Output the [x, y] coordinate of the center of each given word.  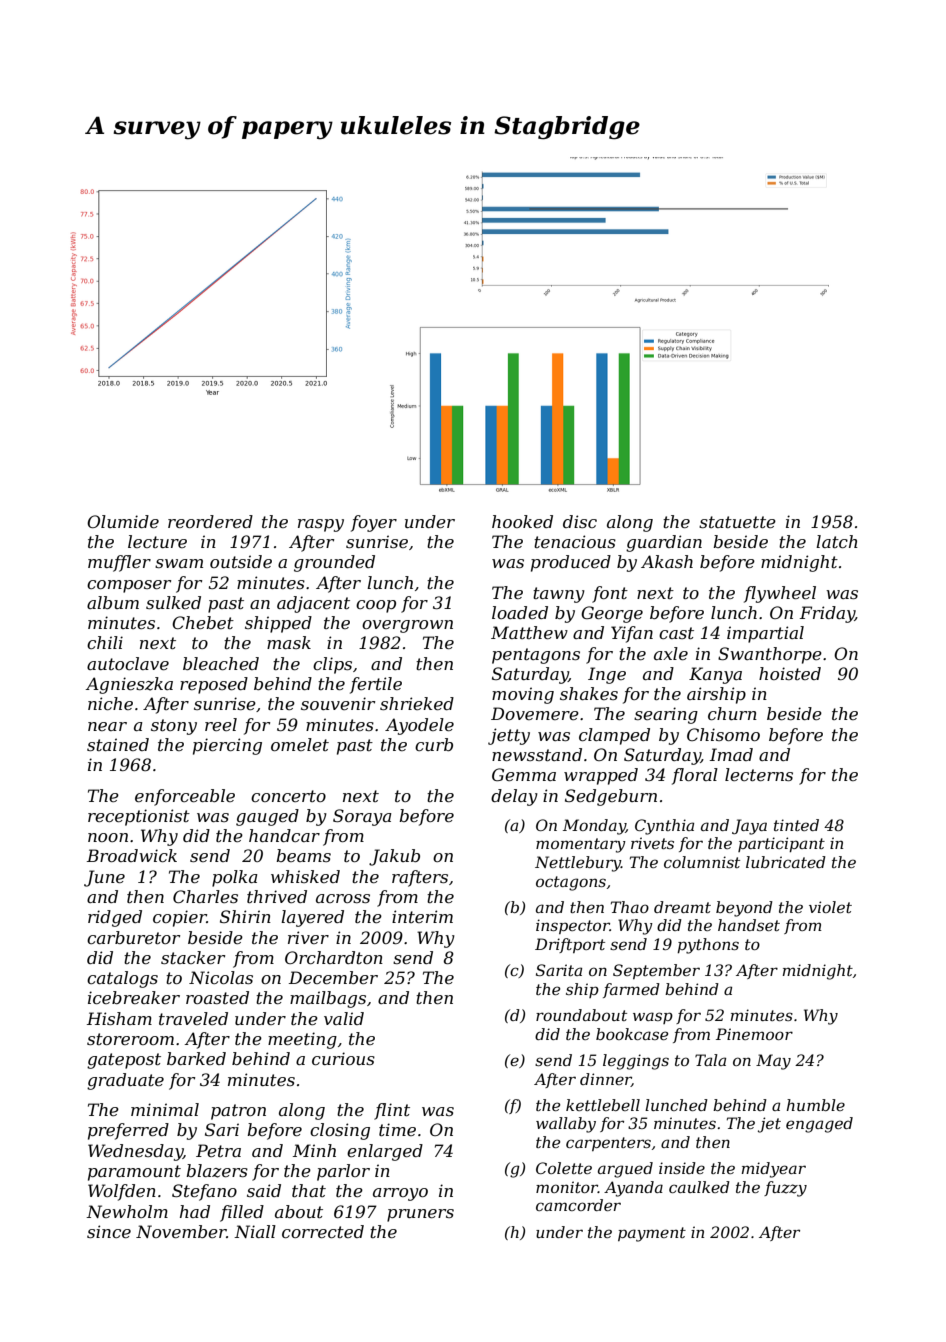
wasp [653, 1018]
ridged [115, 918]
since [109, 1231]
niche [110, 703]
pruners [420, 1215]
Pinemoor [754, 1034]
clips [332, 665]
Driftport [570, 945]
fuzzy [785, 1189]
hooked [522, 521]
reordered [210, 521]
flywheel [780, 594]
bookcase [632, 1034]
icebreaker [134, 997]
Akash [667, 561]
